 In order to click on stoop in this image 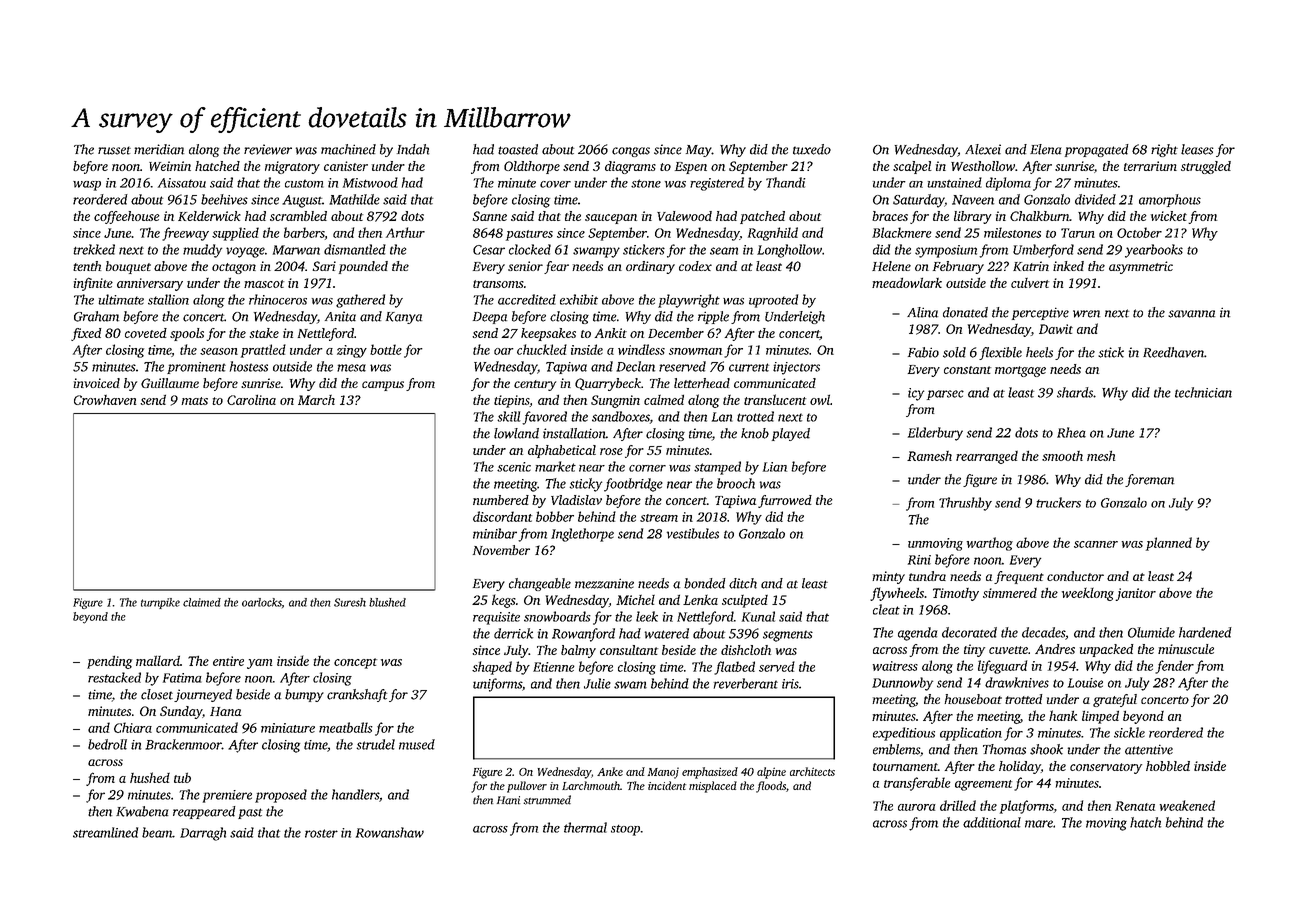, I will do `click(625, 830)`.
